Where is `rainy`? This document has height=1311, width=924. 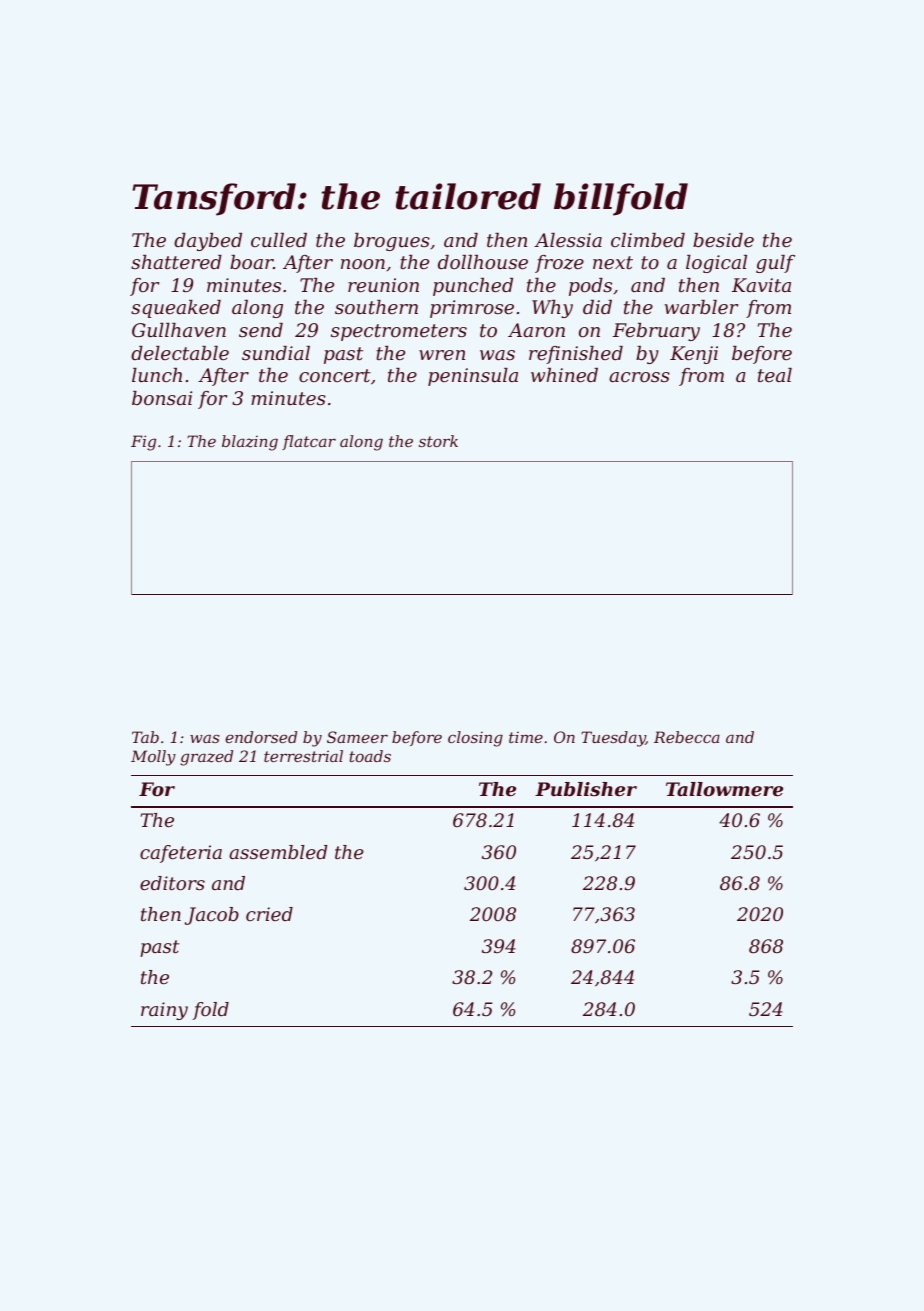
rainy is located at coordinates (164, 1011).
